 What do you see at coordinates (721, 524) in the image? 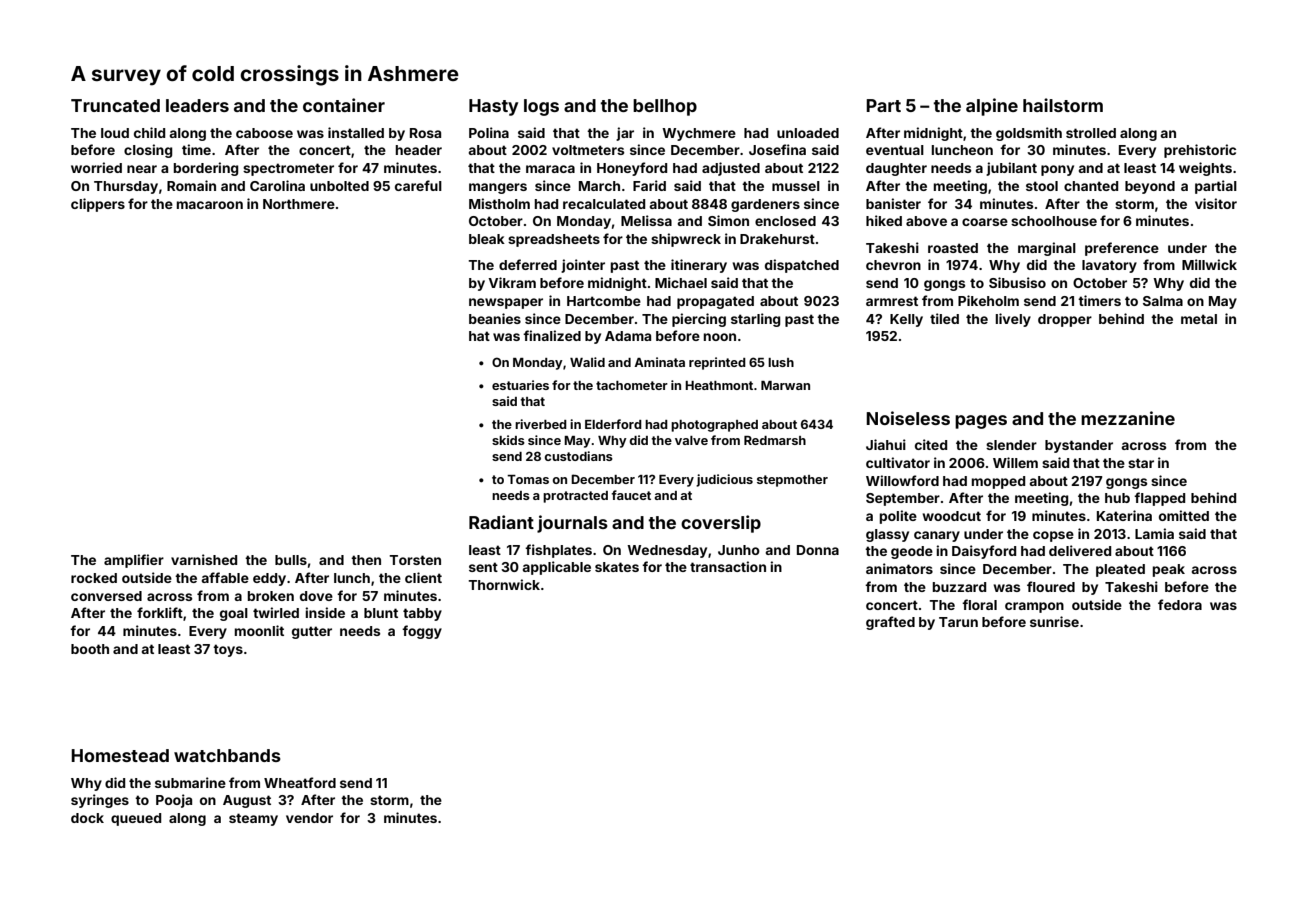
I see `coverslip` at bounding box center [721, 524].
